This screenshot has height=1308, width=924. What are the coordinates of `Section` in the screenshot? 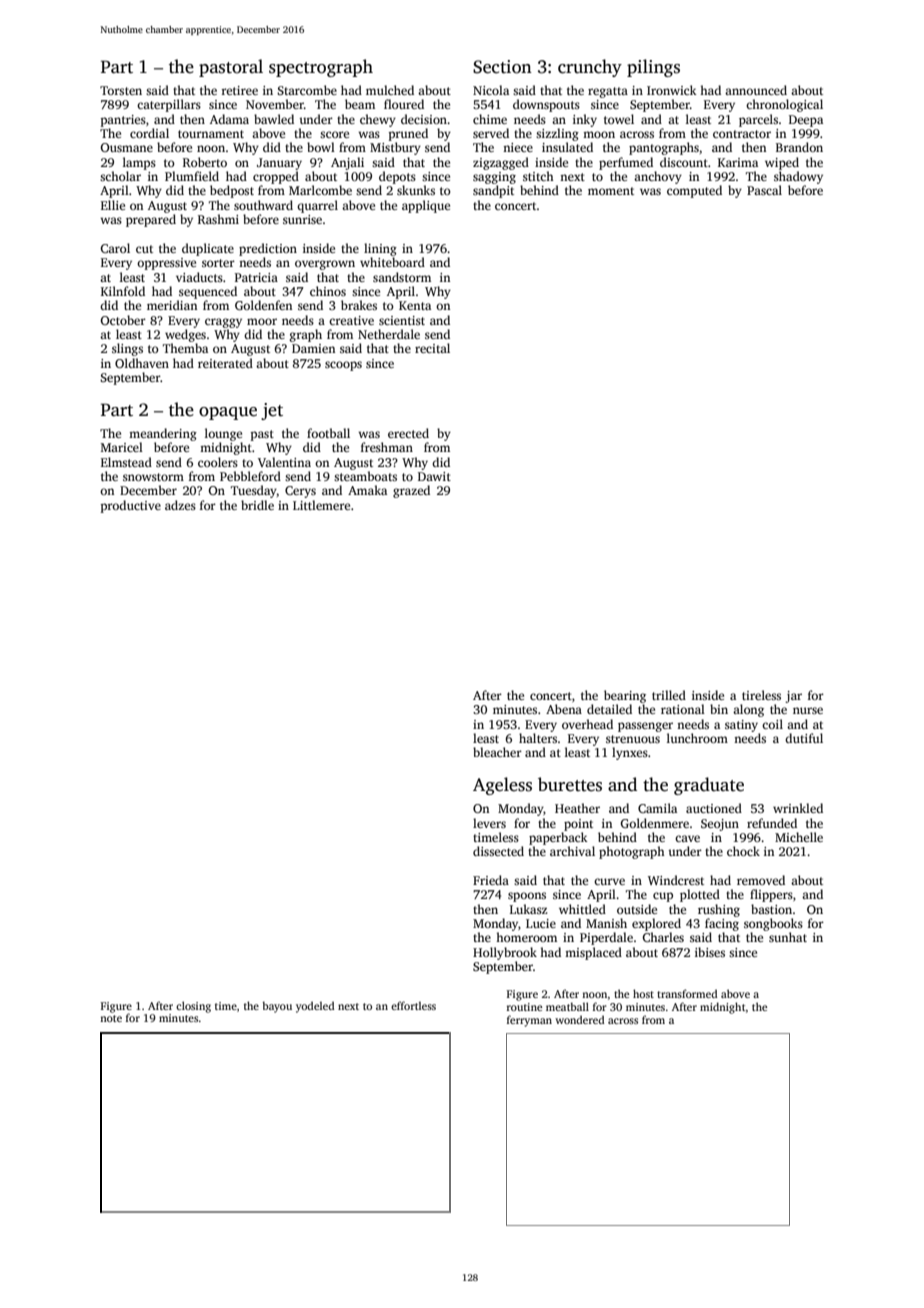 It's located at (502, 67).
